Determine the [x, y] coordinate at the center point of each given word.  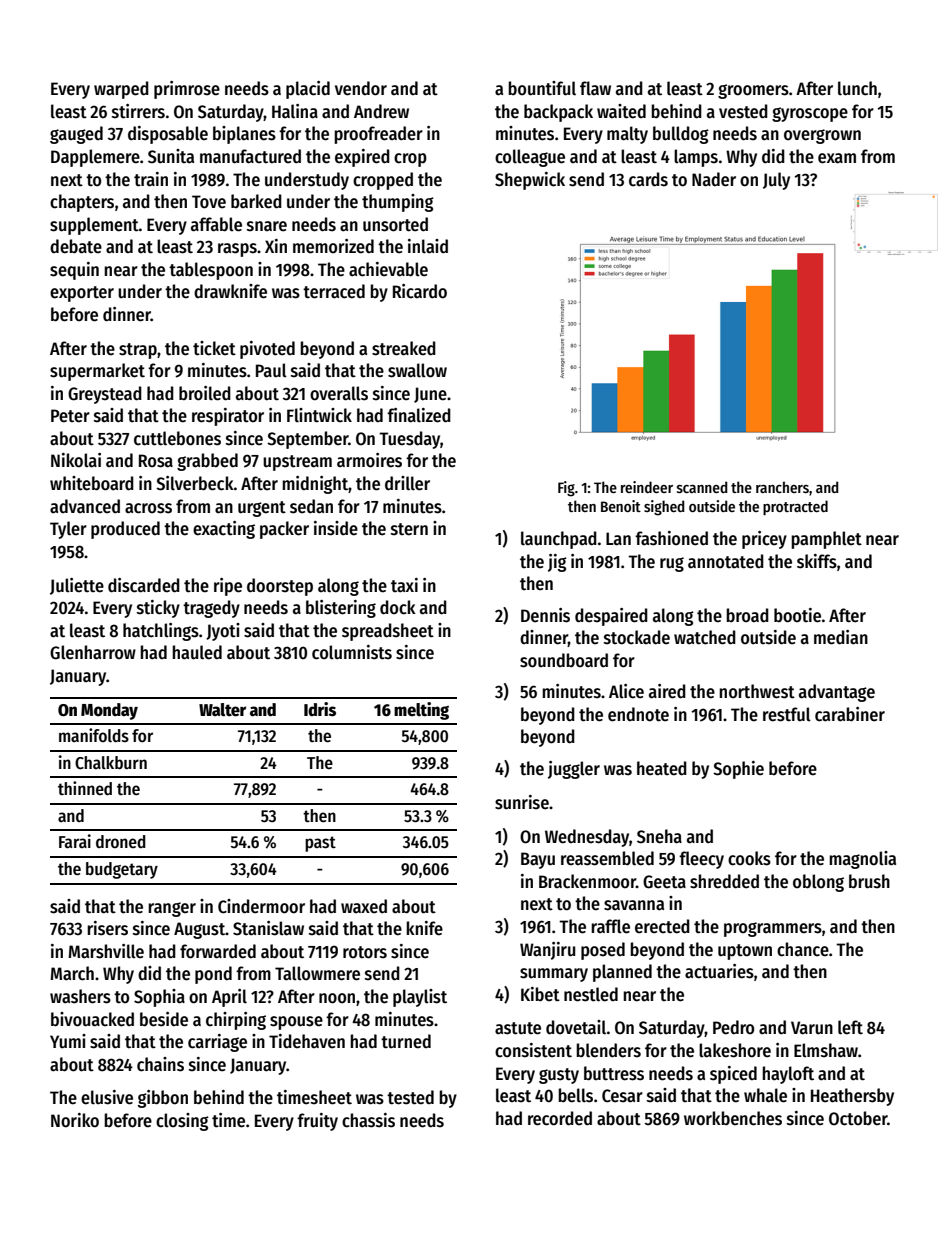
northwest [757, 691]
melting [421, 711]
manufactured [250, 156]
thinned [85, 788]
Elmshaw [826, 1050]
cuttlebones [177, 438]
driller [407, 483]
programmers [773, 929]
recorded [560, 1118]
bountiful [542, 88]
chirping [236, 1021]
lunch [857, 88]
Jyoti [223, 632]
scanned [702, 487]
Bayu [538, 860]
